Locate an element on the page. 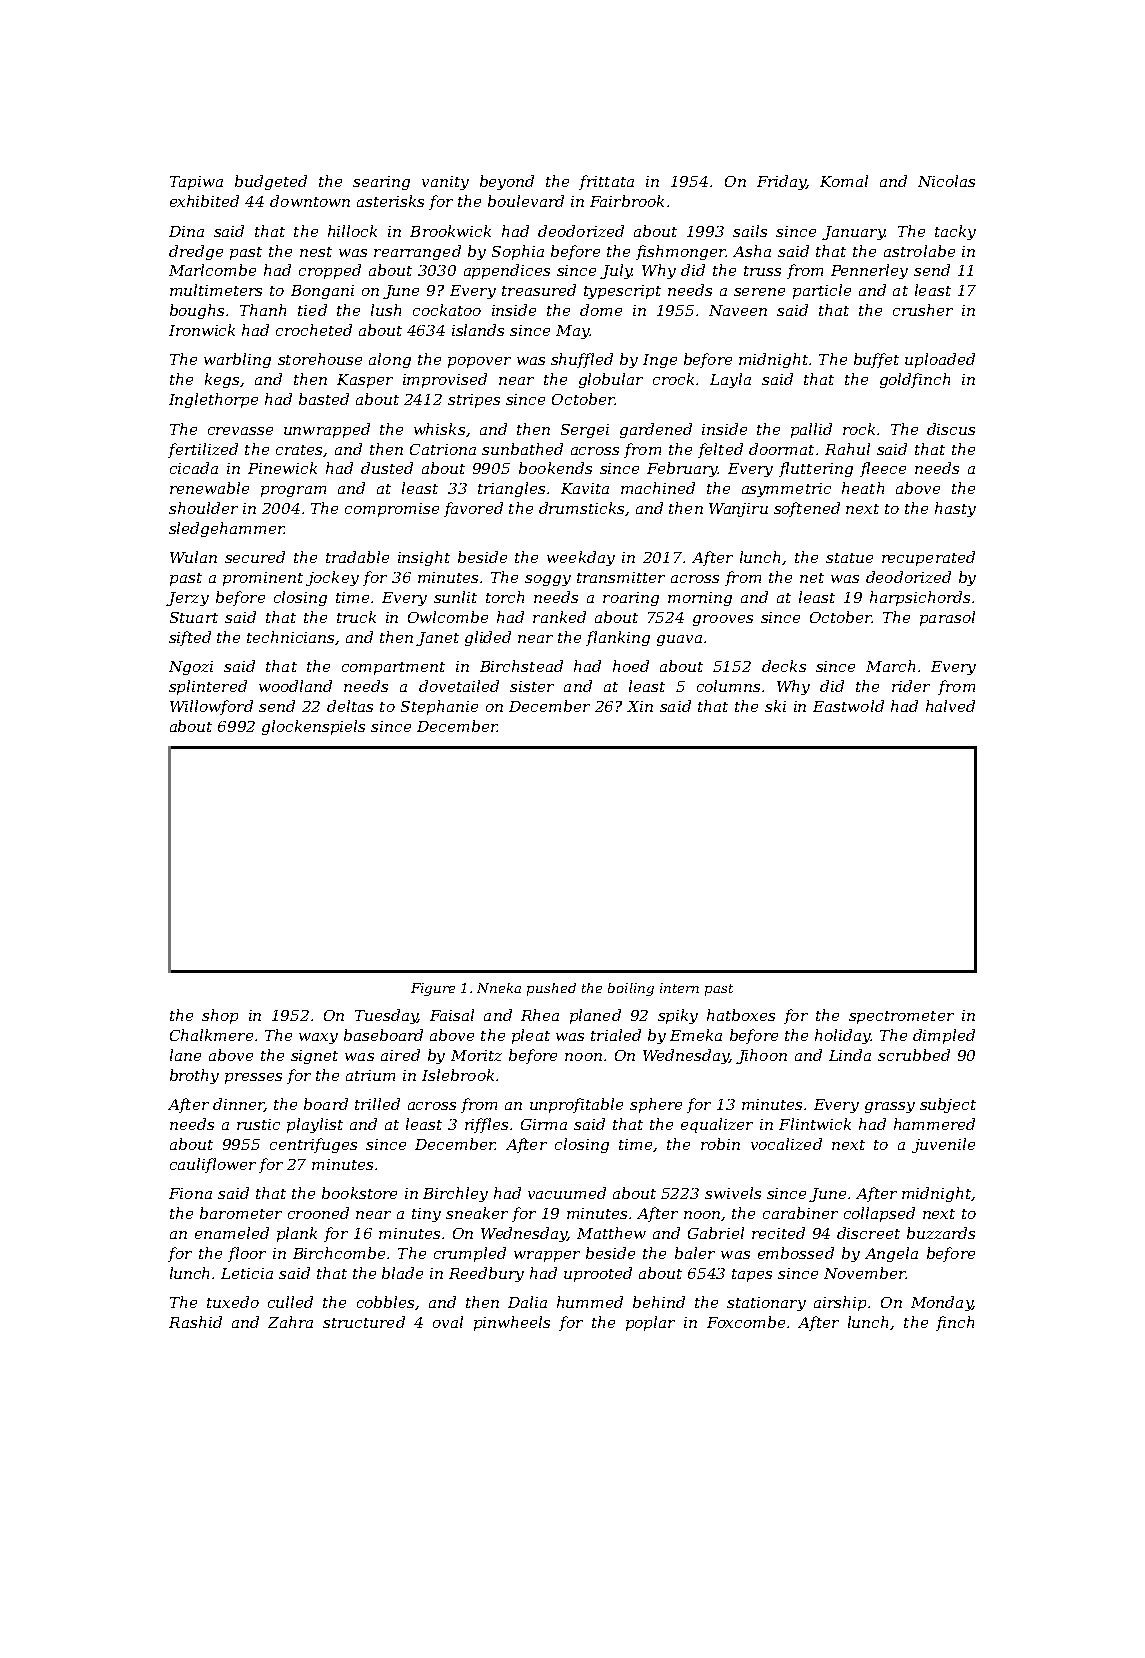 This page has width=1145, height=1658. Fairbrook is located at coordinates (627, 201).
